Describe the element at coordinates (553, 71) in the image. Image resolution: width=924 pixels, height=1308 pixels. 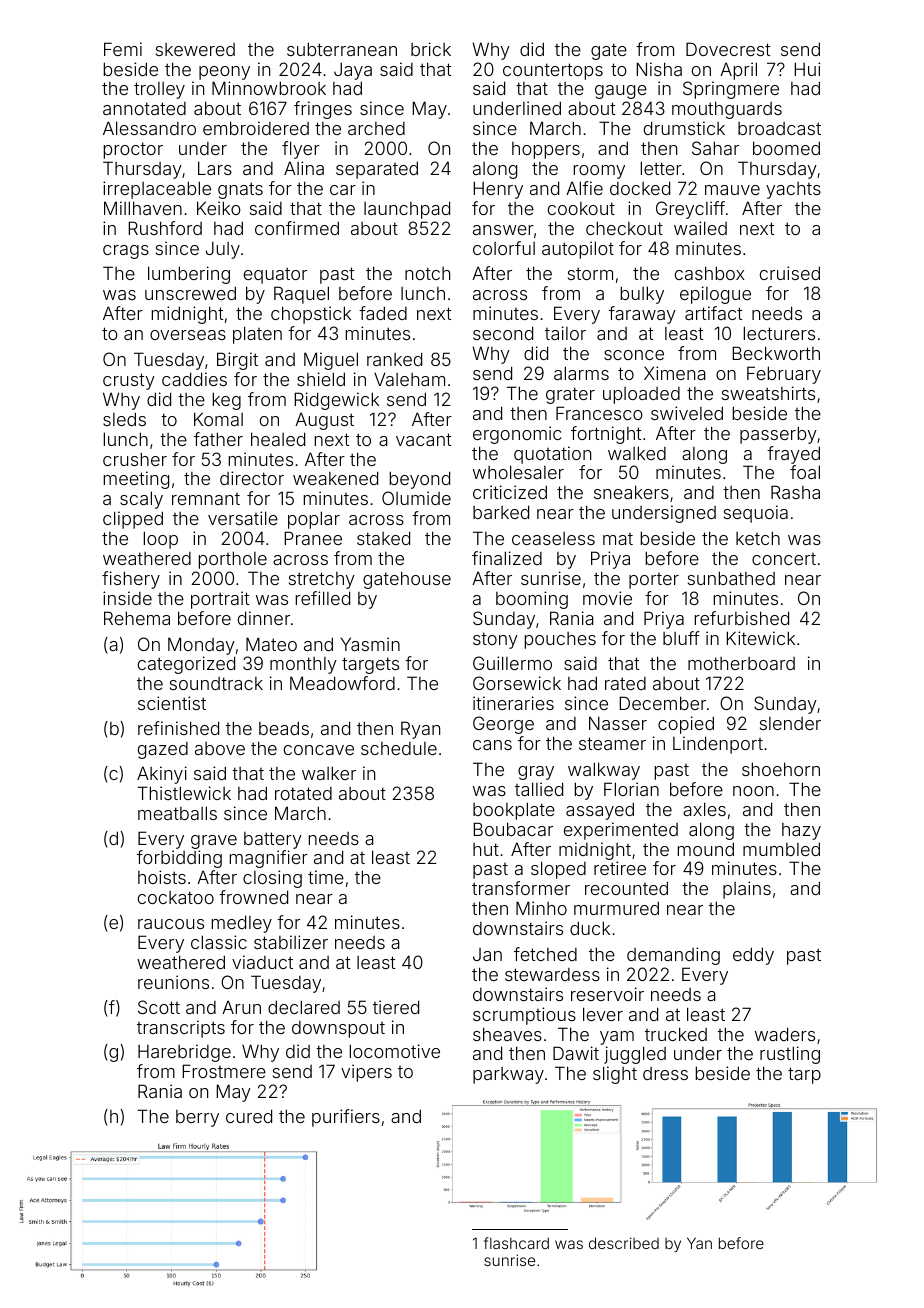
I see `countertops` at that location.
